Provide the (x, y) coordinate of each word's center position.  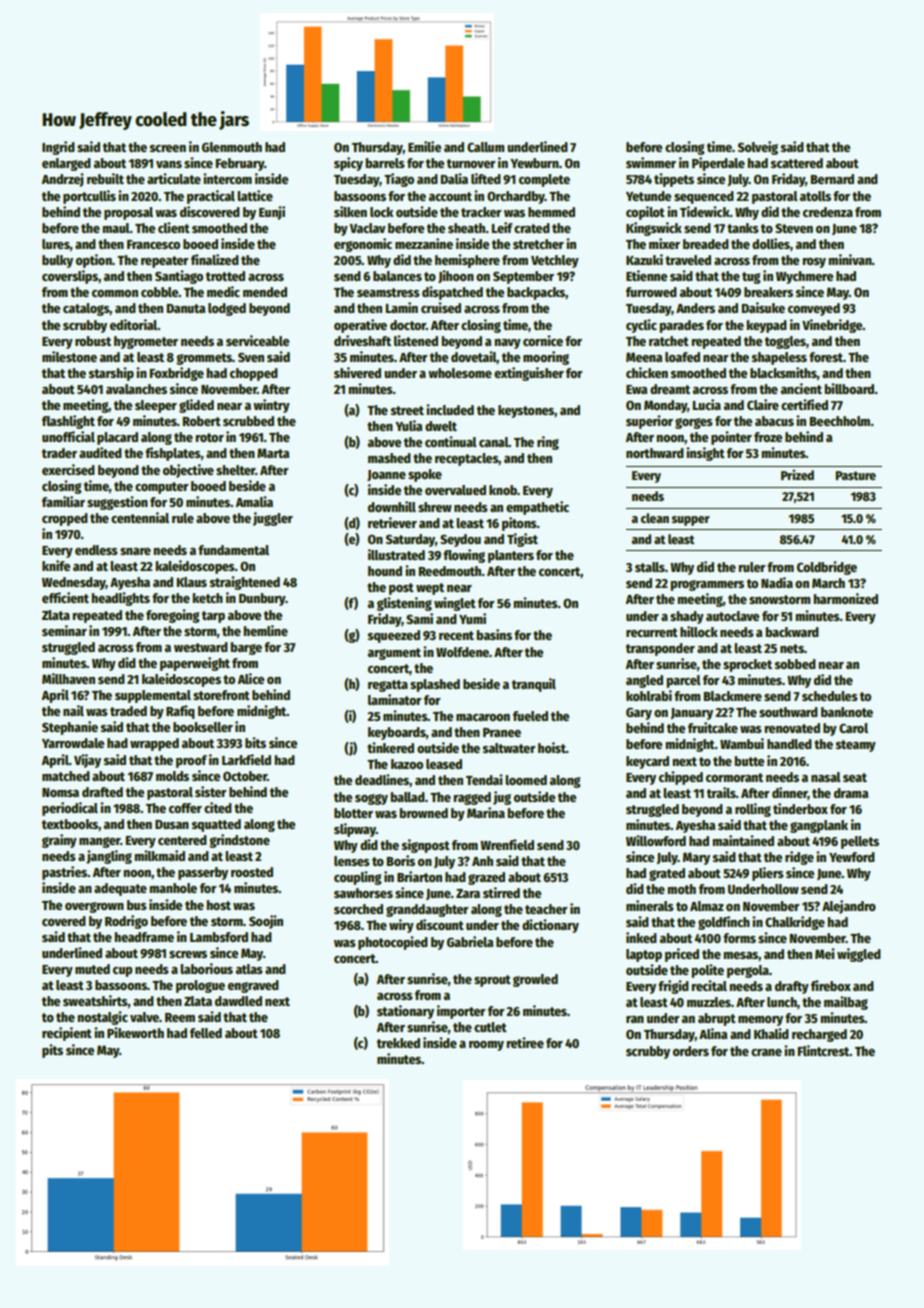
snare (135, 551)
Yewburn (534, 163)
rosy (814, 263)
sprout (492, 981)
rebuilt (105, 178)
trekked (398, 1043)
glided (196, 406)
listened (416, 340)
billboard (849, 388)
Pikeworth (135, 1032)
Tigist (522, 540)
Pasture (856, 475)
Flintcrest (824, 1050)
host (219, 905)
